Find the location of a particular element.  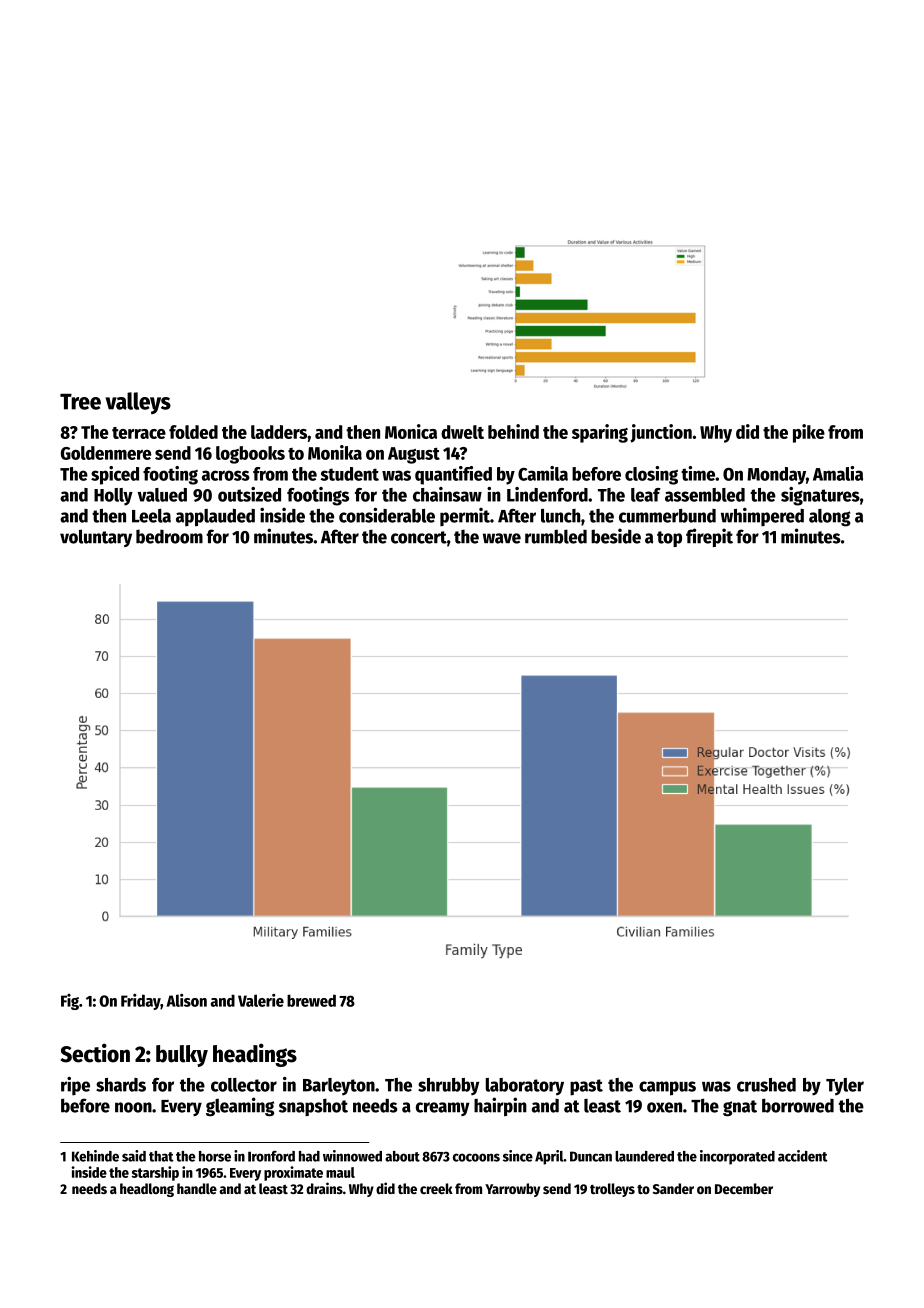

top is located at coordinates (669, 539).
